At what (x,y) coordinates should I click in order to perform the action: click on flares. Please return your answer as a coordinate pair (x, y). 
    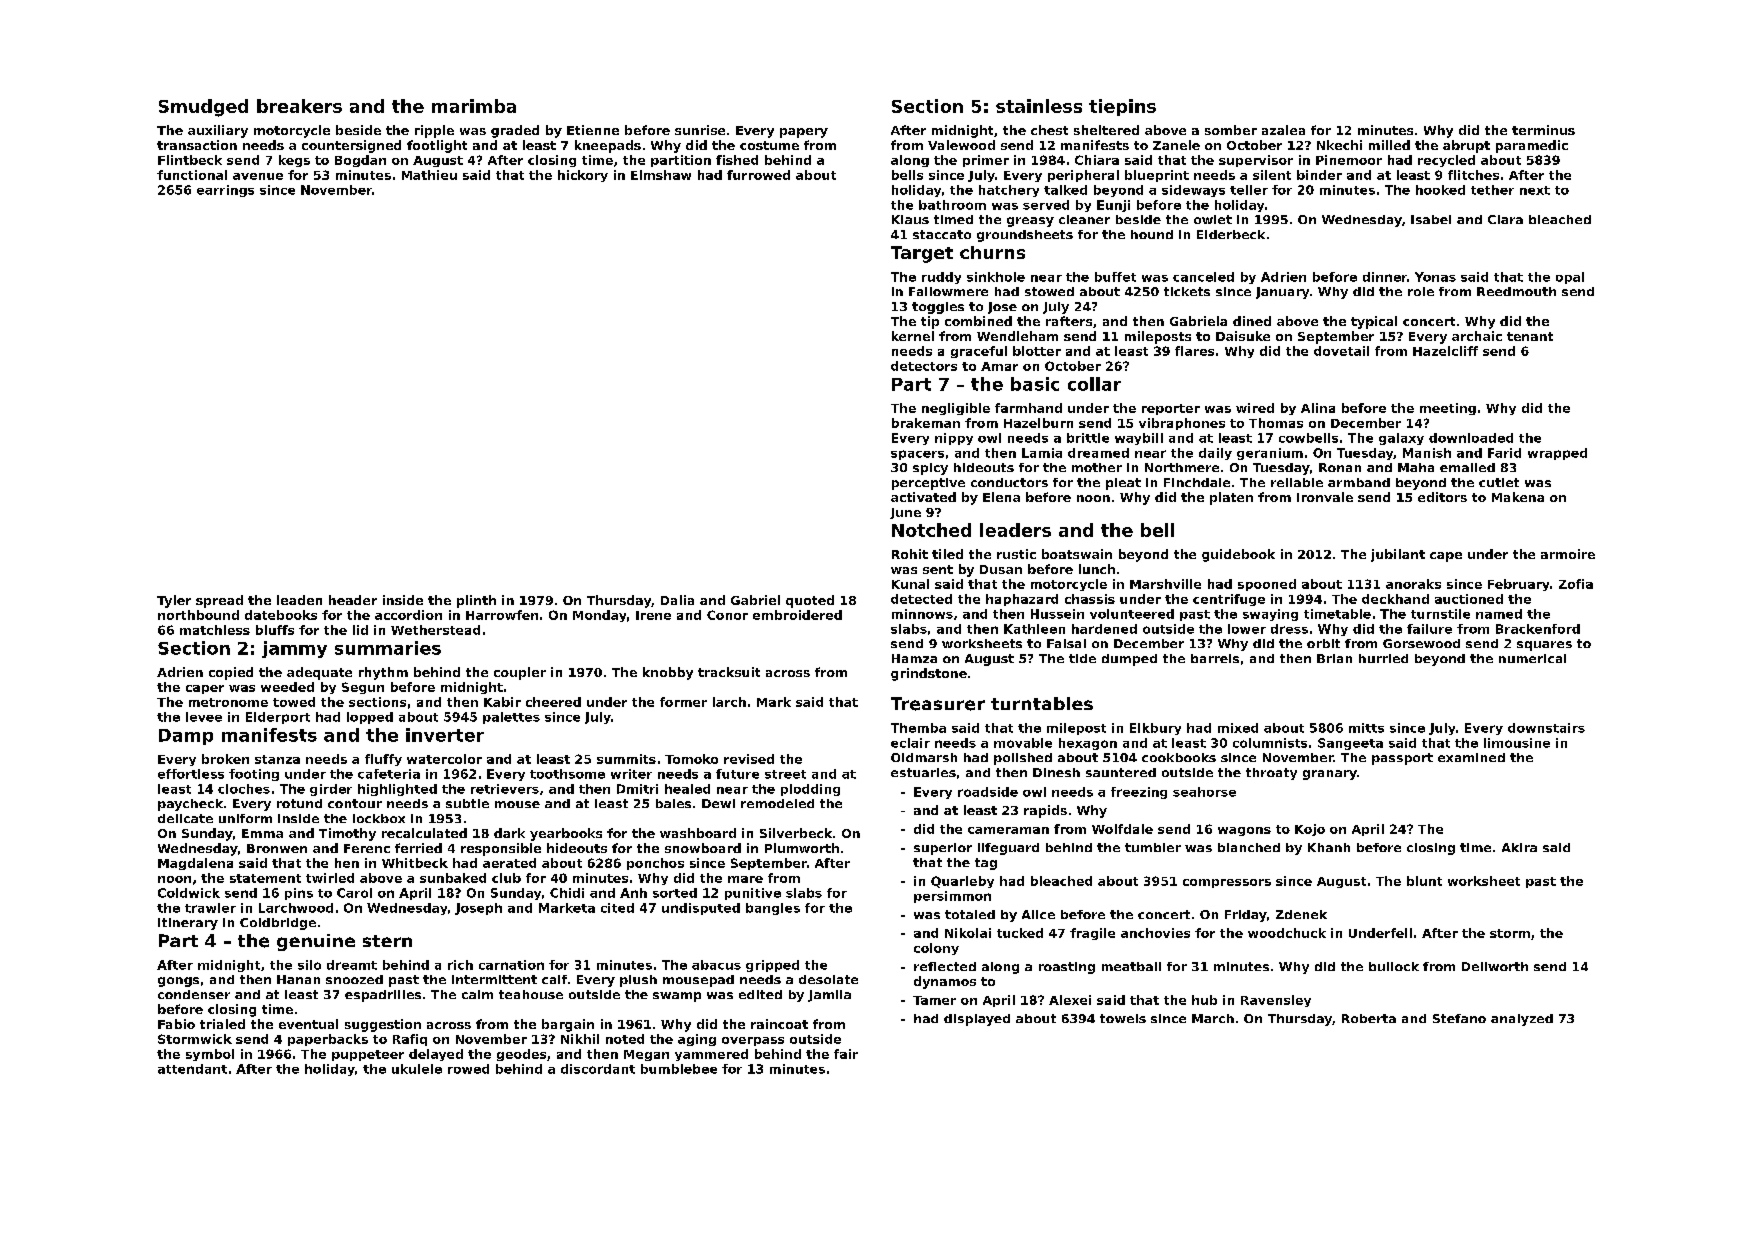
    Looking at the image, I should click on (1194, 351).
